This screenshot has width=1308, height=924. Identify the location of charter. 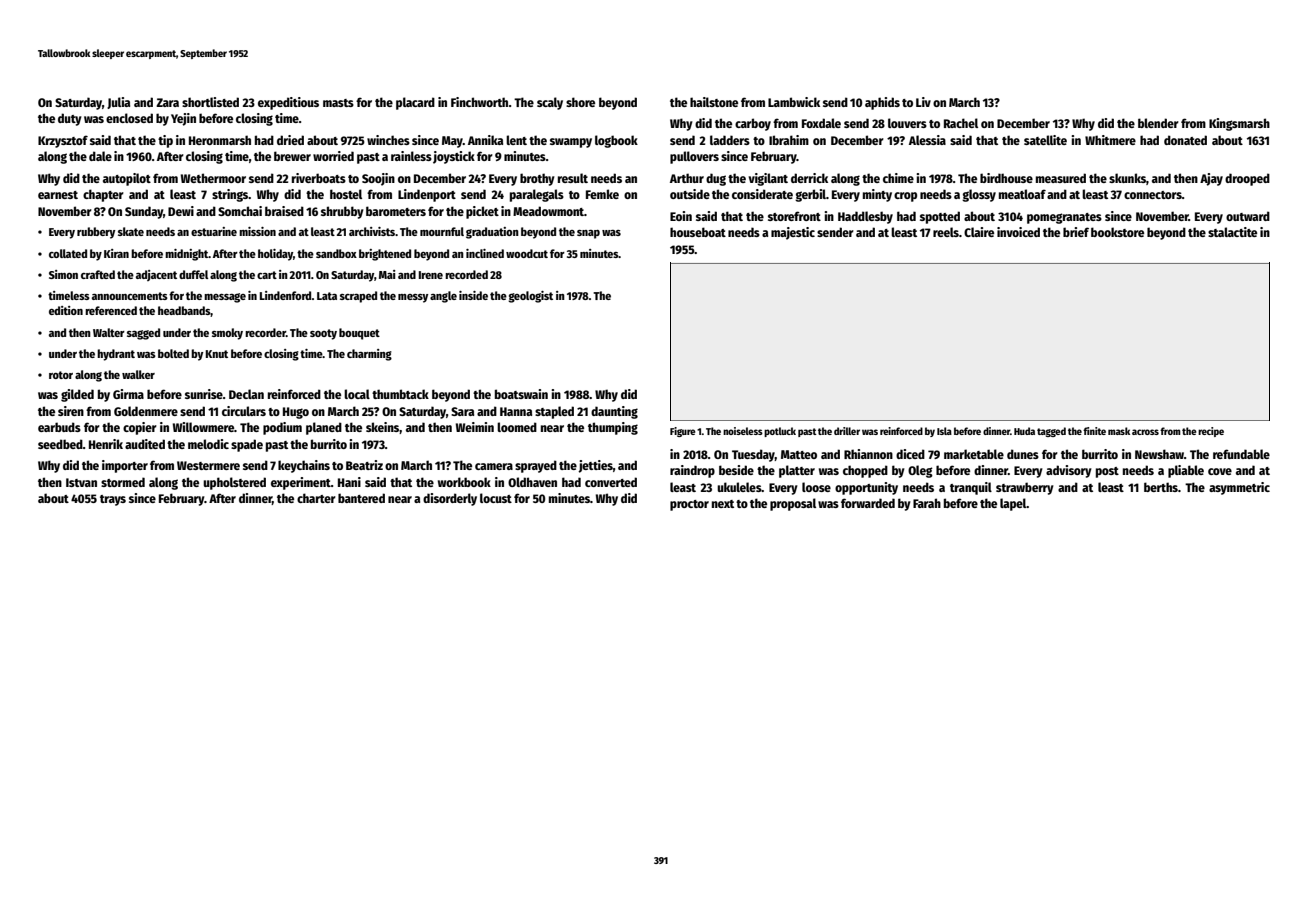
(316, 498).
